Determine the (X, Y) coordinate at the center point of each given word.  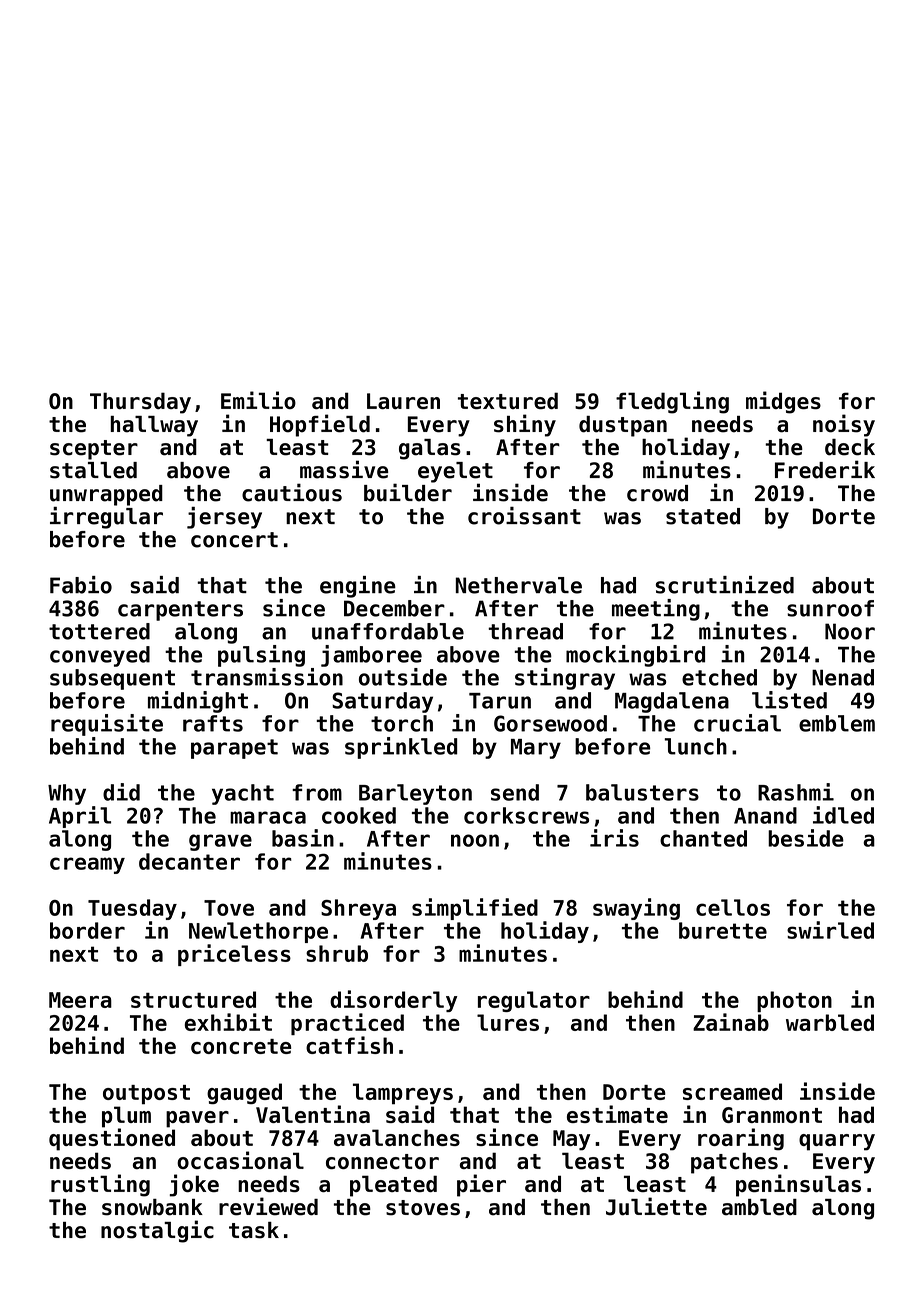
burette (723, 930)
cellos (733, 907)
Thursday (140, 403)
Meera (80, 1000)
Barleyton (415, 794)
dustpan (623, 426)
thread (525, 631)
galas (430, 449)
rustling (100, 1185)
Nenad (843, 677)
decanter (189, 861)
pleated (393, 1186)
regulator (534, 1001)
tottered (99, 631)
